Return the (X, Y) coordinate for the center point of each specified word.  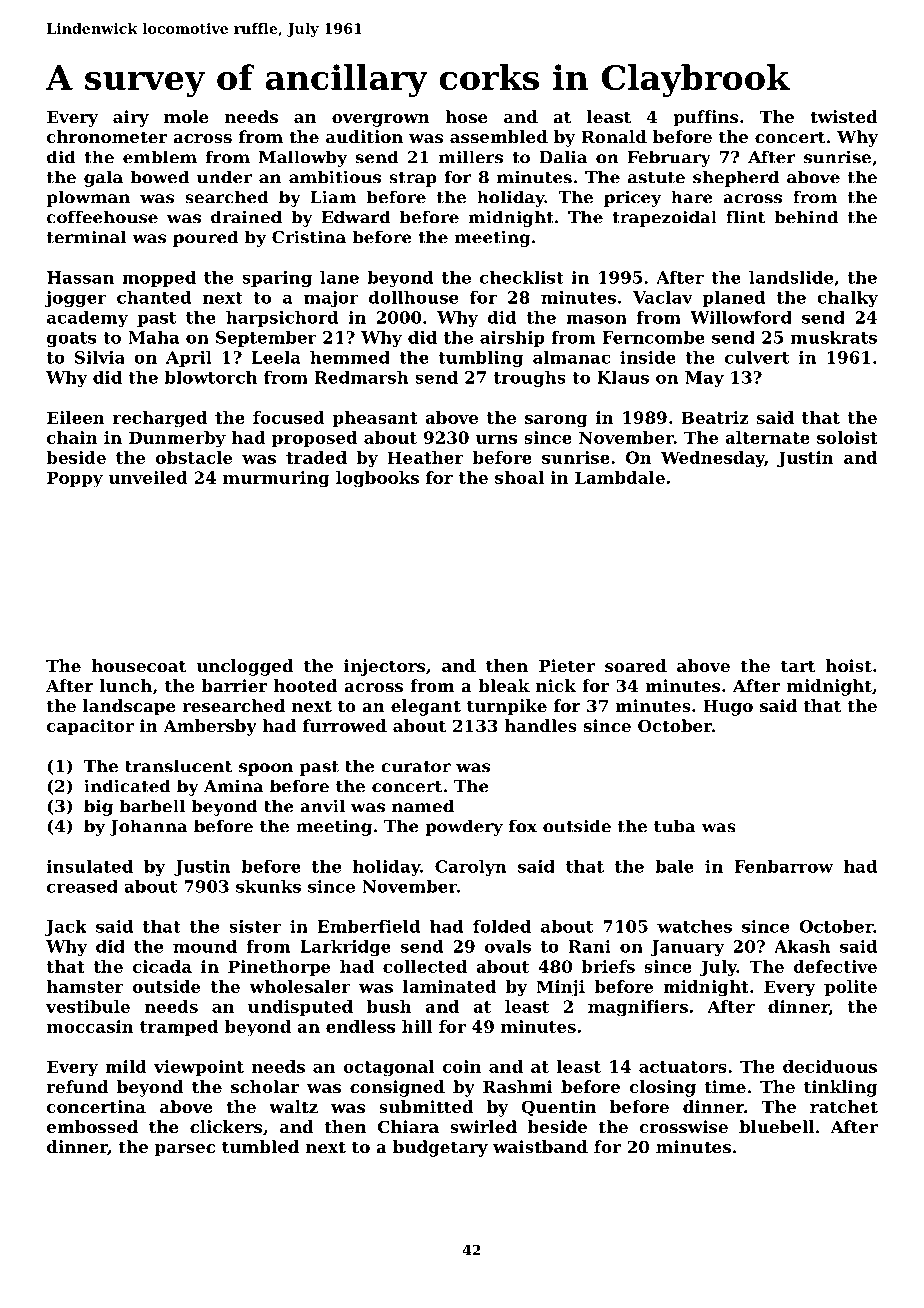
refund (78, 1086)
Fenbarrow (783, 866)
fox (523, 826)
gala (103, 178)
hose (466, 116)
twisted (844, 116)
